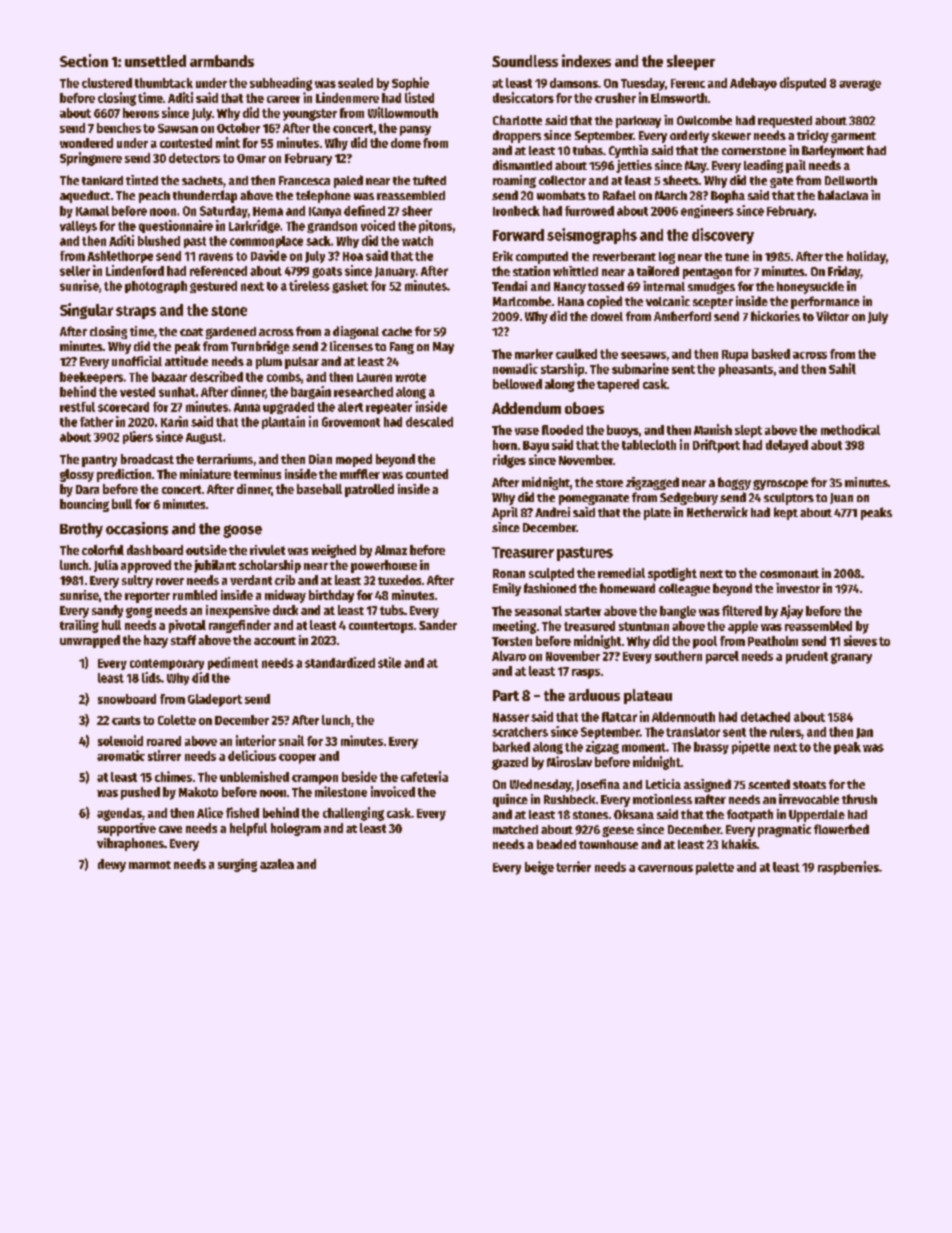 This screenshot has width=952, height=1233. I want to click on Sahil, so click(842, 368).
